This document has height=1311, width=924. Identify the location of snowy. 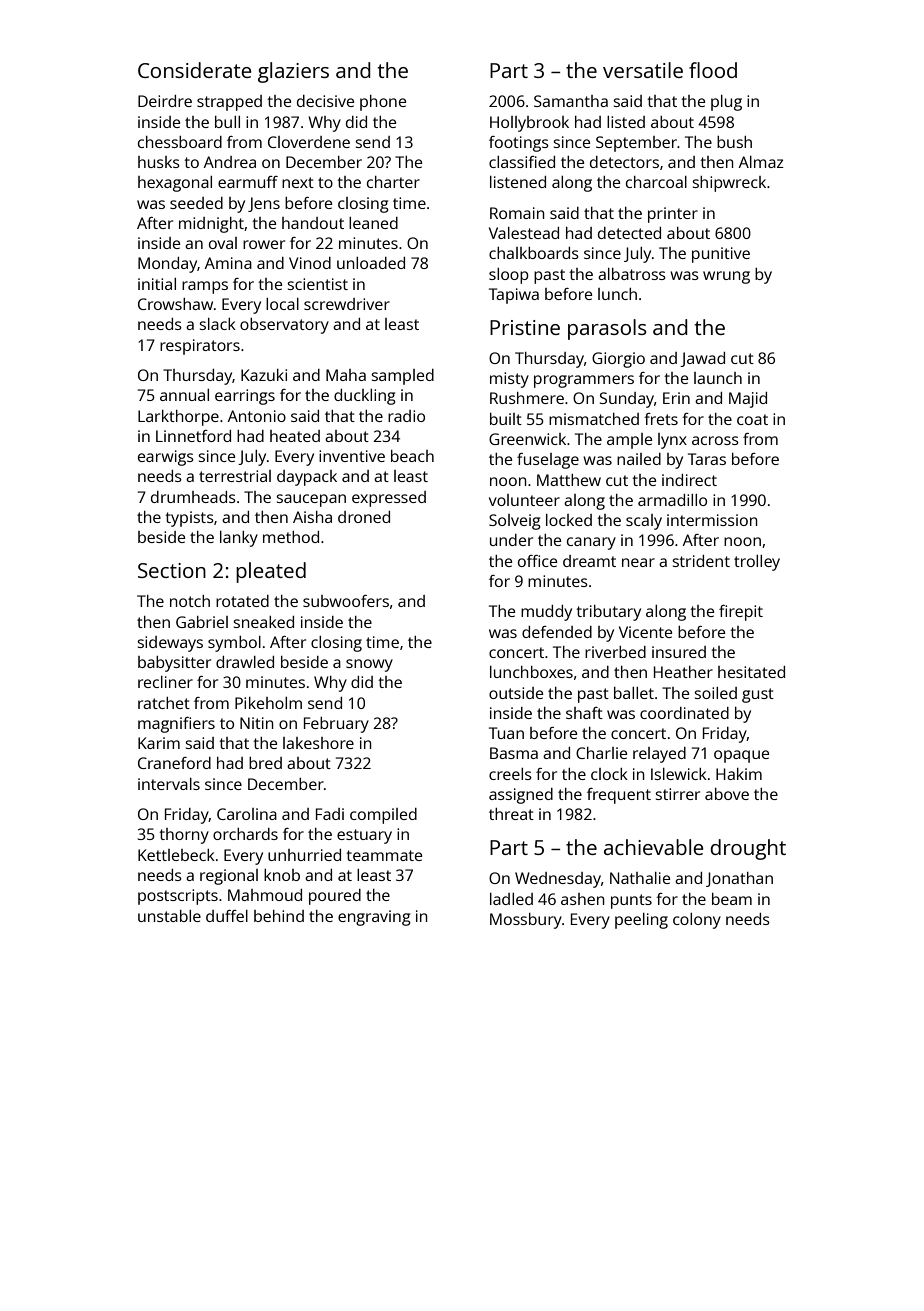
(369, 665).
